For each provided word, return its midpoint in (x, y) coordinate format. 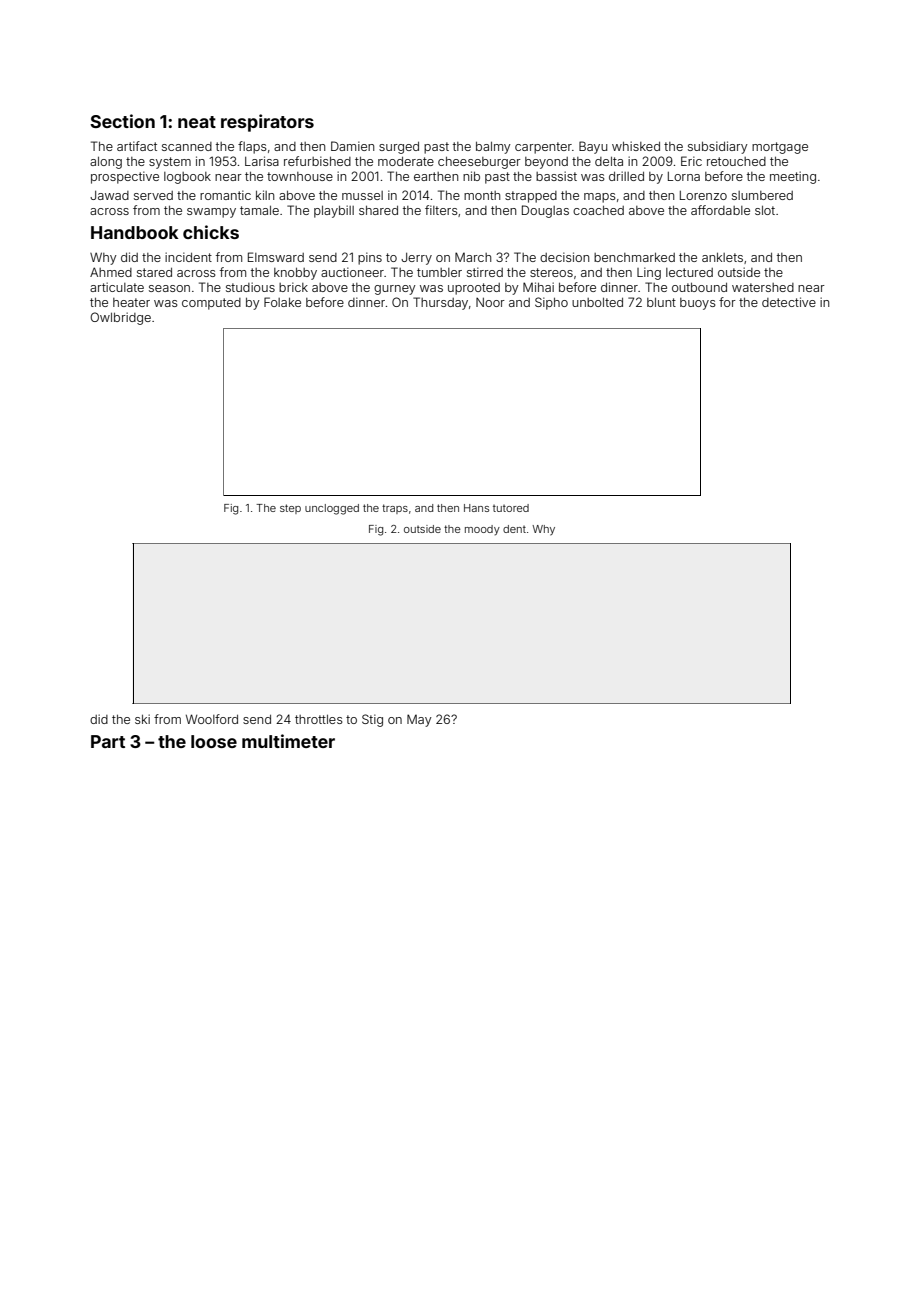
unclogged (332, 509)
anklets (722, 257)
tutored (511, 508)
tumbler (439, 272)
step (290, 509)
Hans (476, 508)
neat (197, 122)
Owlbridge (120, 318)
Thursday (440, 303)
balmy (493, 148)
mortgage (780, 148)
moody (482, 530)
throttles (319, 719)
